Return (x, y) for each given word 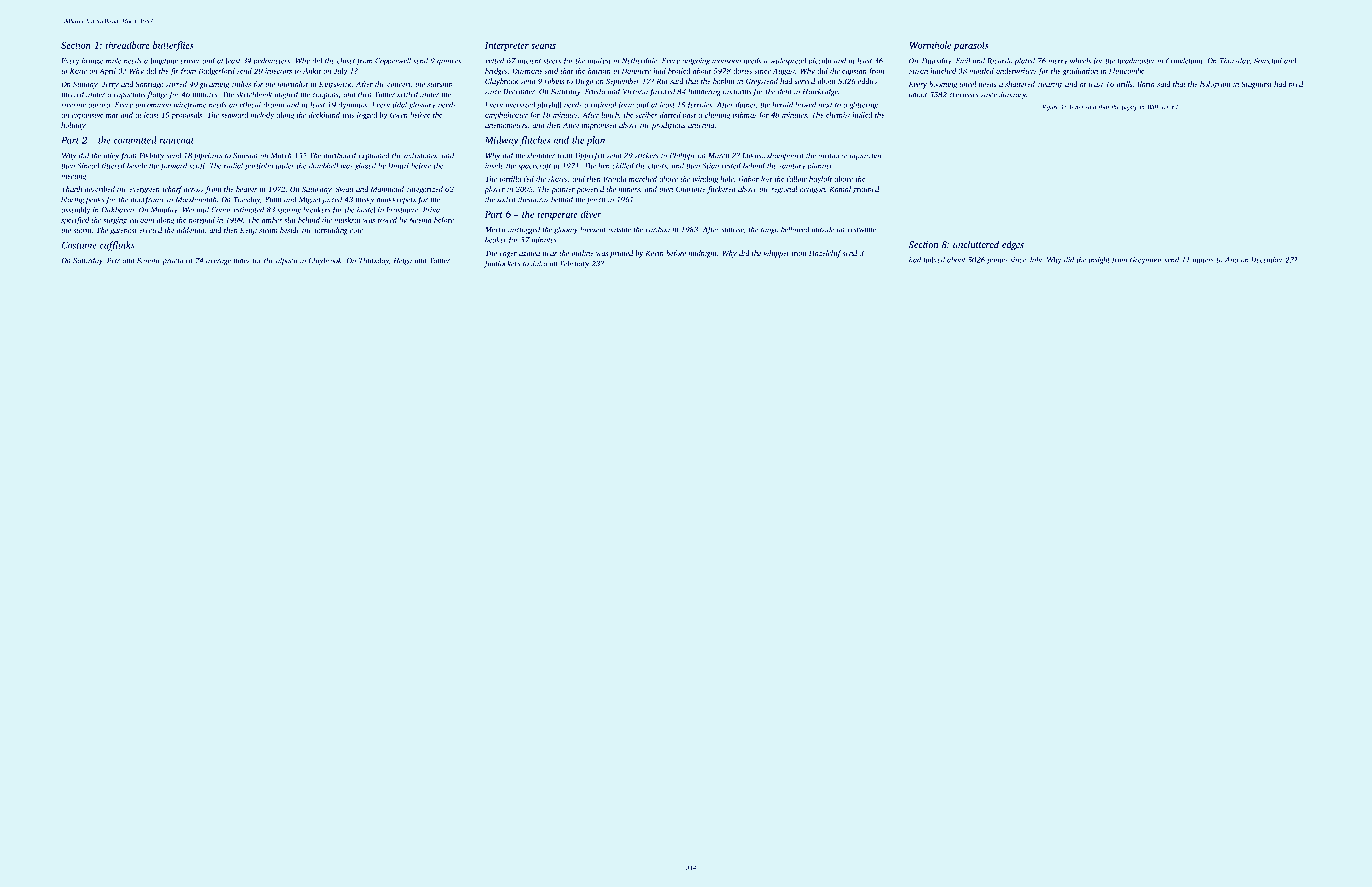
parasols (970, 46)
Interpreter (507, 46)
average (218, 262)
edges (1013, 245)
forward (173, 166)
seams (543, 46)
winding (705, 180)
